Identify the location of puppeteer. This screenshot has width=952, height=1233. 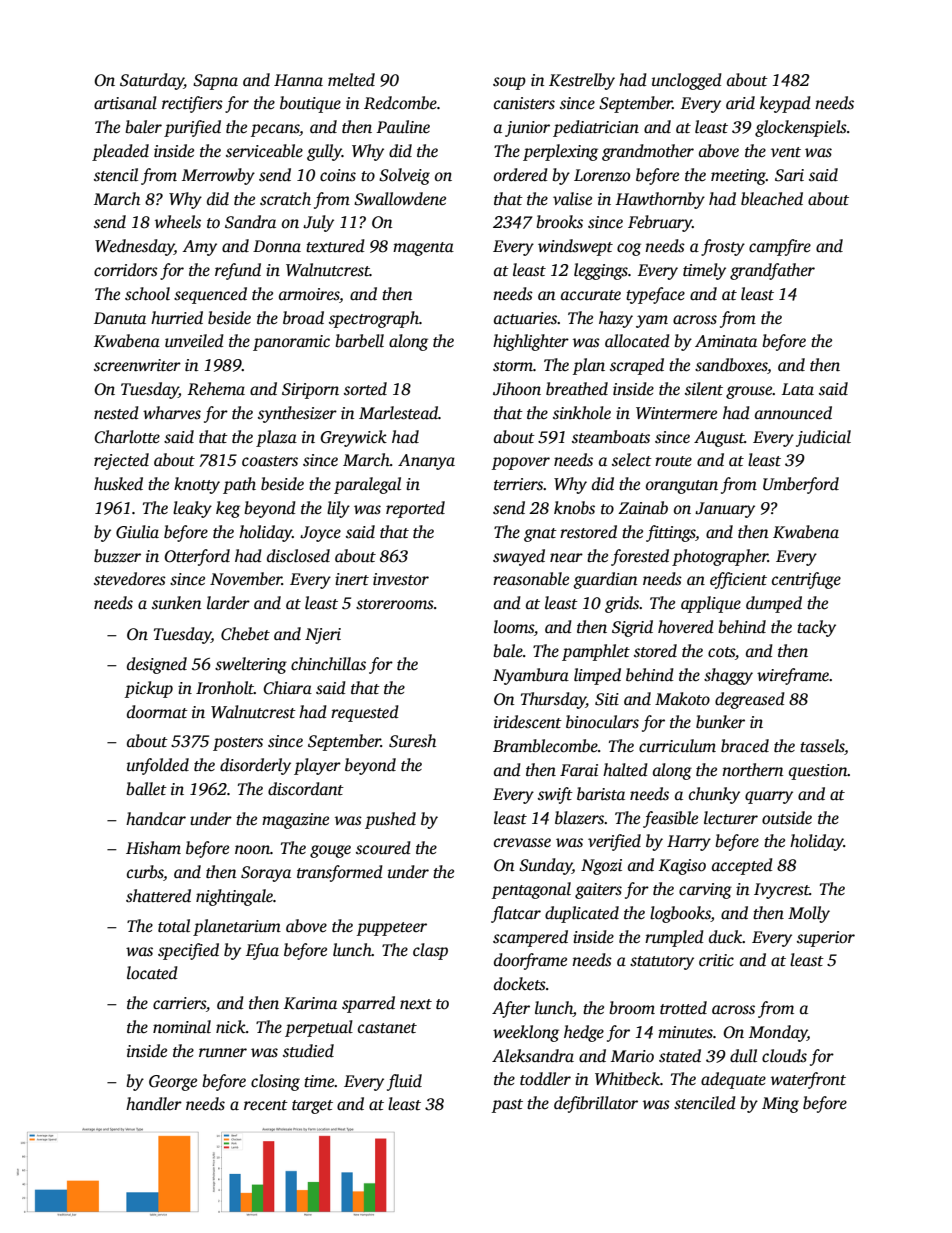
(392, 929).
